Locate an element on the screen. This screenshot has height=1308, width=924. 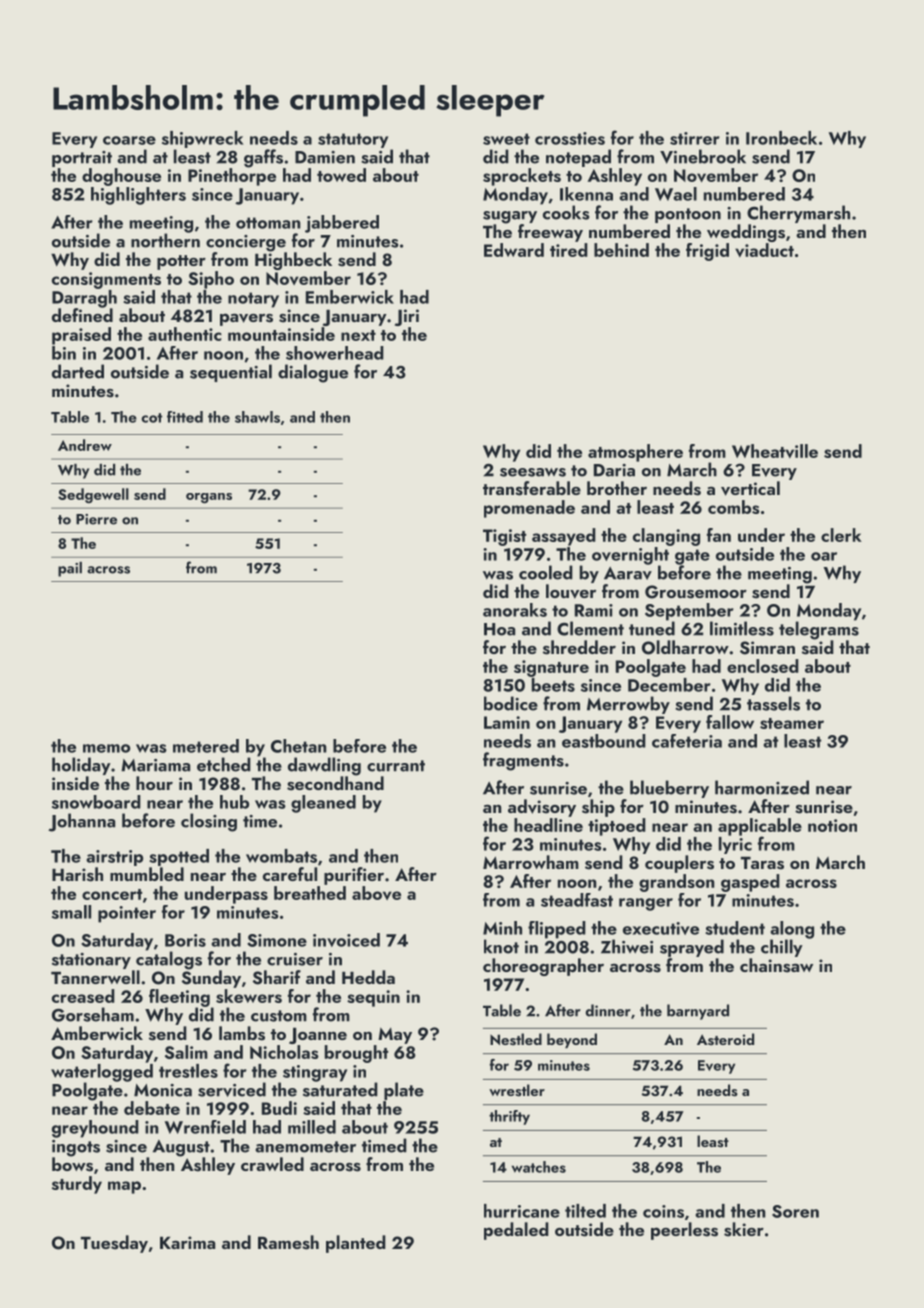
steamer is located at coordinates (792, 723).
